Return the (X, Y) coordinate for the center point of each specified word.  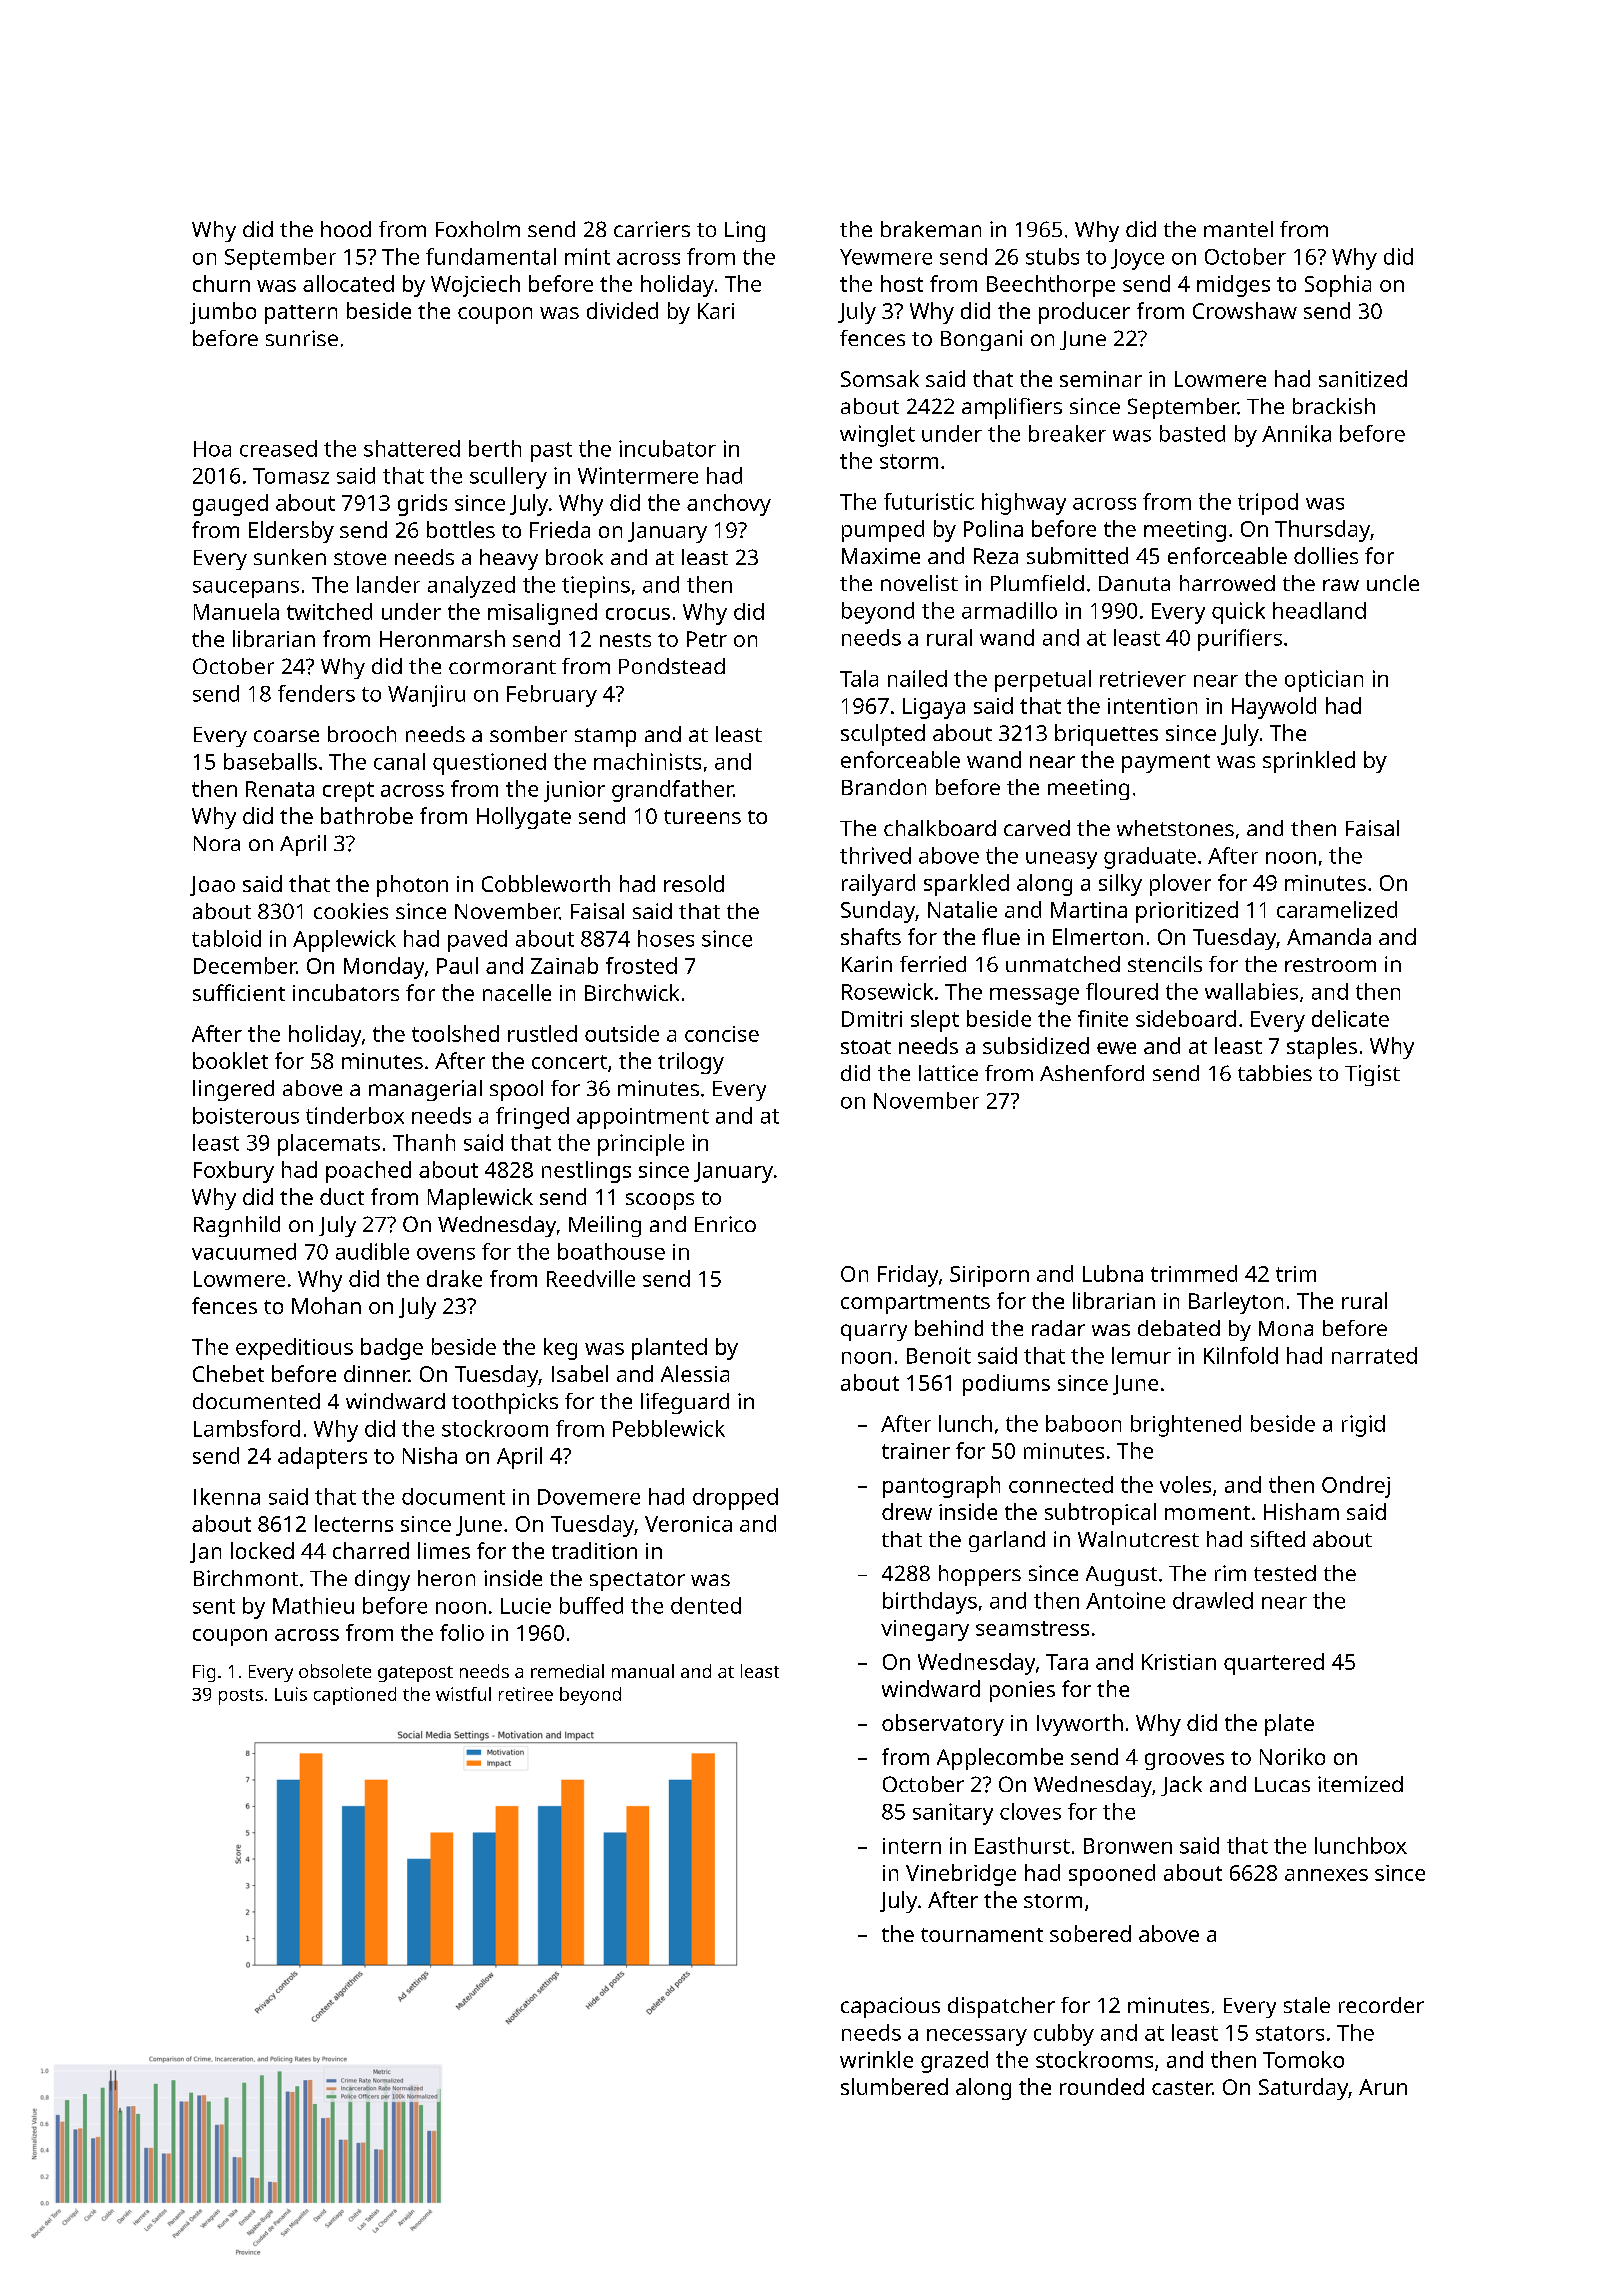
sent (214, 1606)
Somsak (880, 378)
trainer (916, 1451)
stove (360, 558)
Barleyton (1236, 1303)
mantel (1238, 229)
